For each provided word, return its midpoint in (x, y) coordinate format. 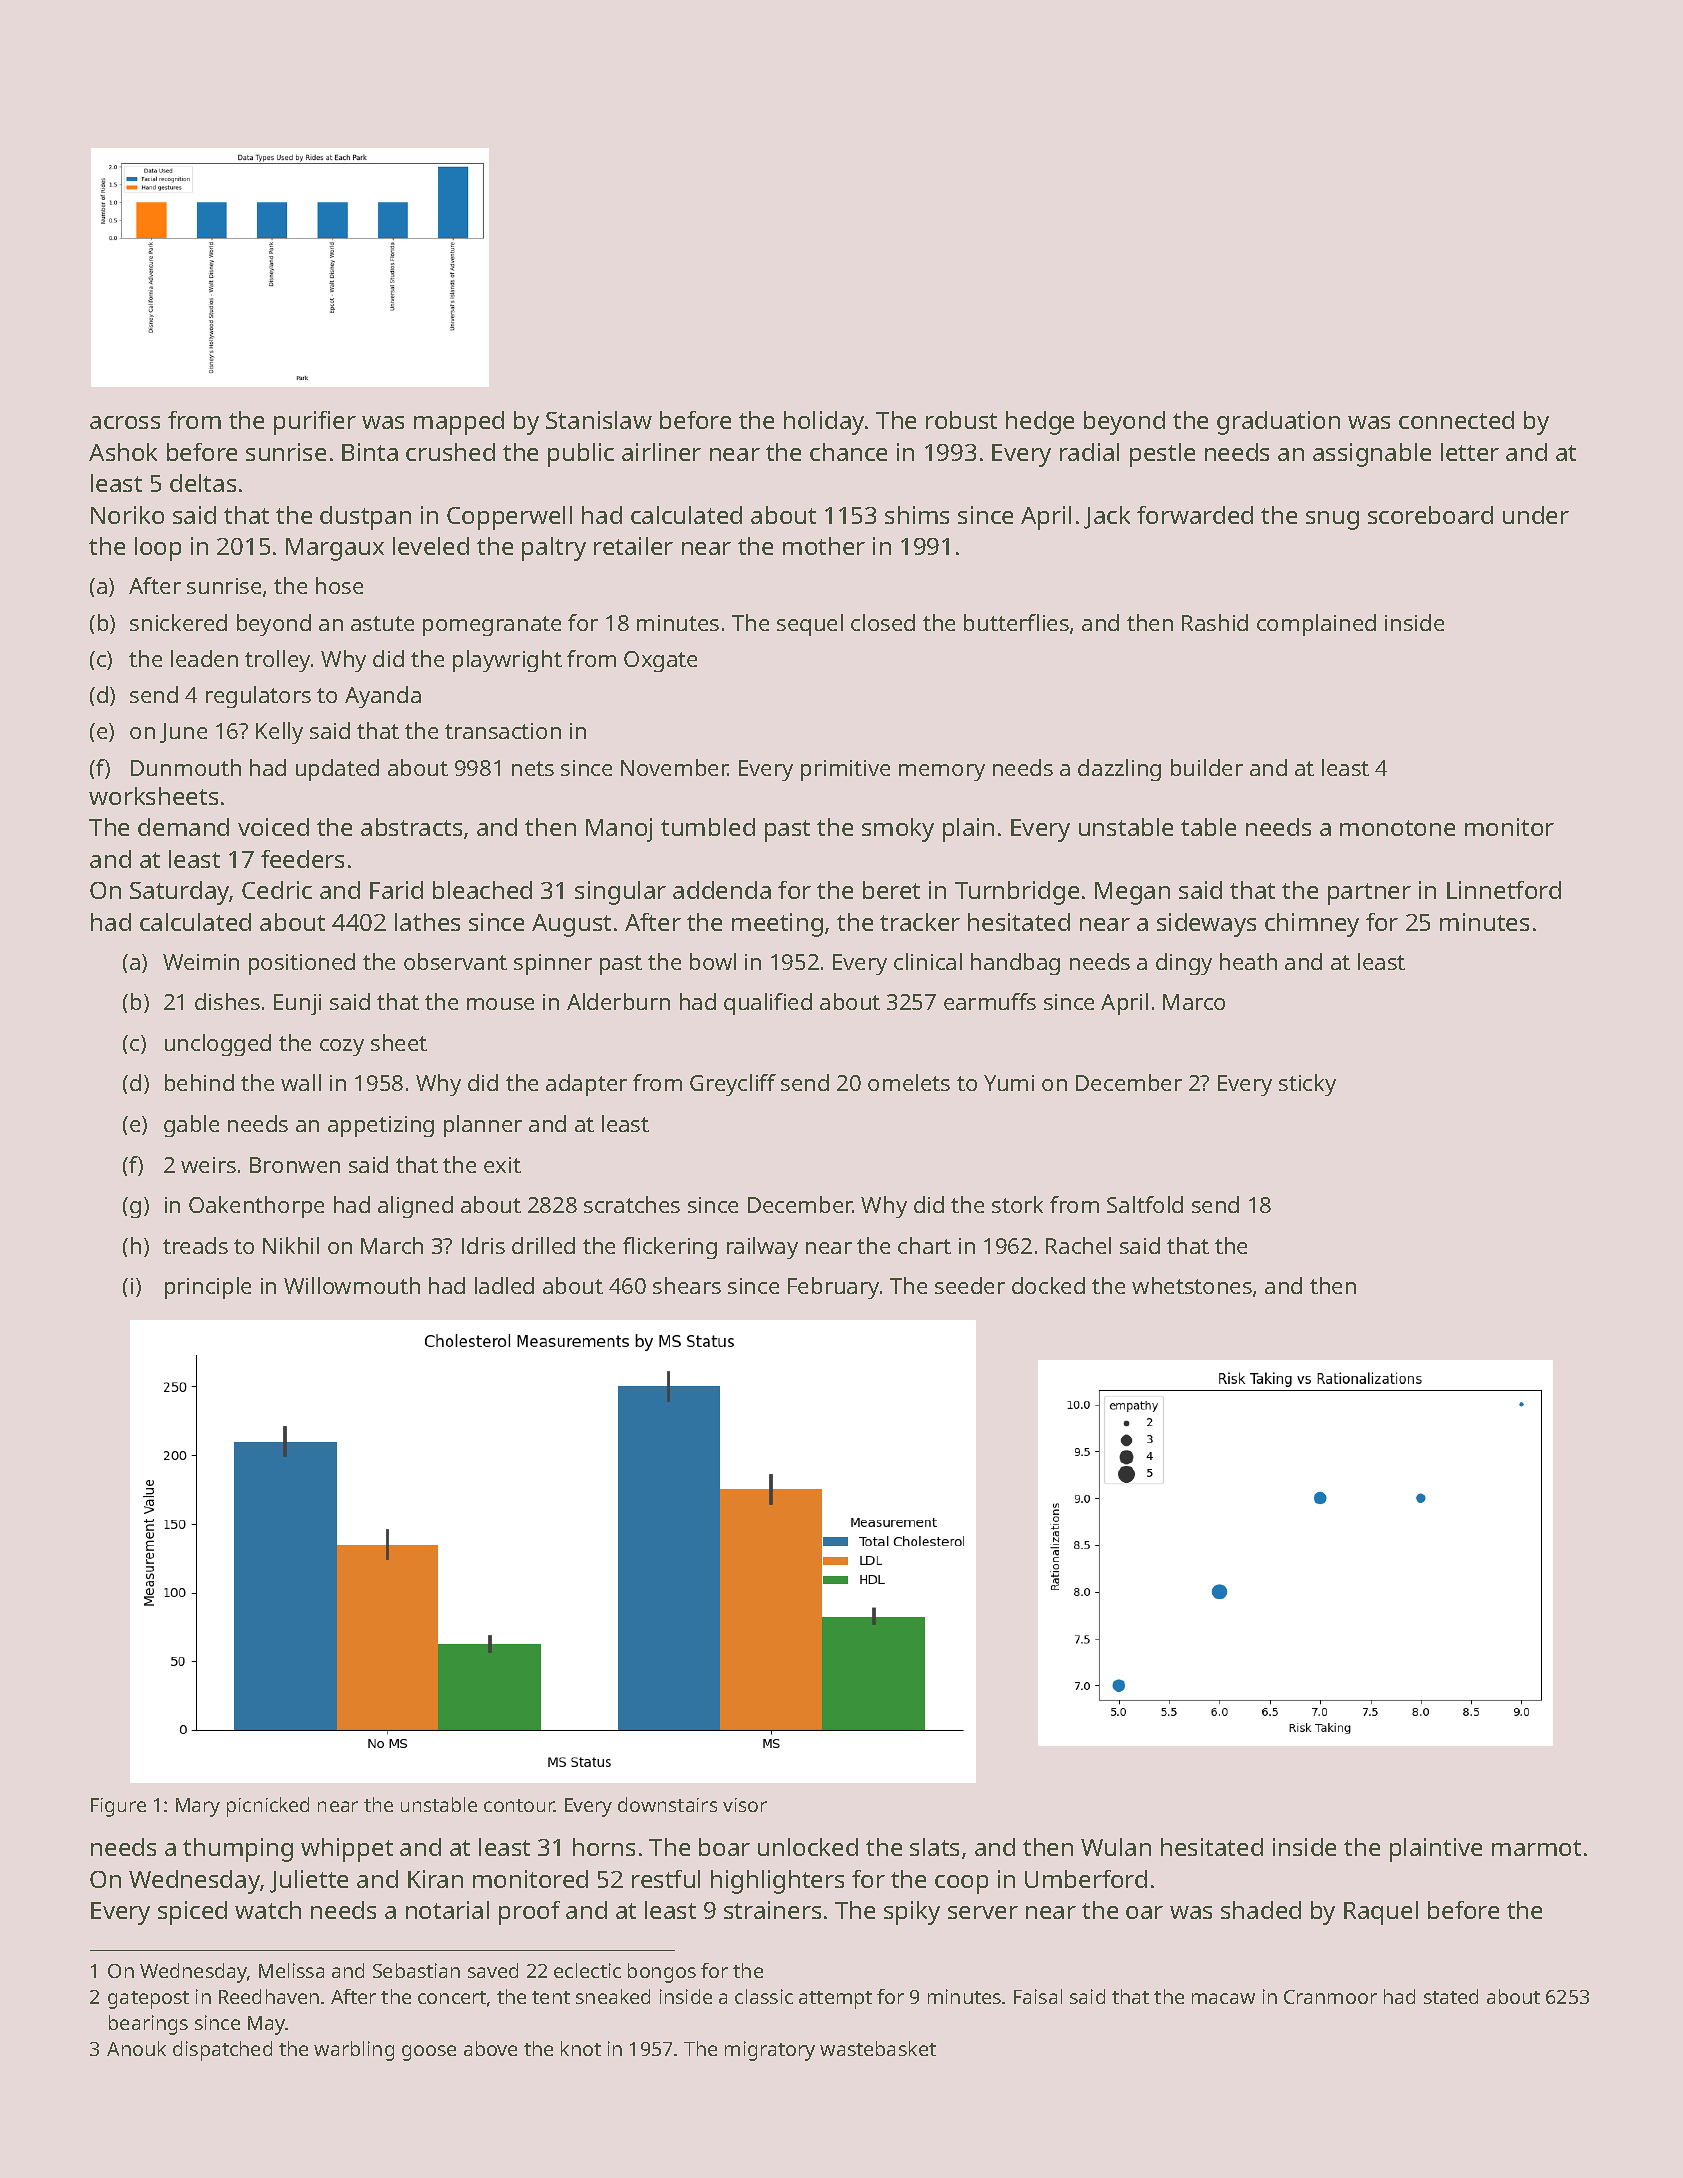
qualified (768, 1004)
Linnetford (1504, 890)
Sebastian (416, 1970)
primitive (845, 770)
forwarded (1195, 515)
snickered (178, 622)
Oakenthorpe (256, 1207)
